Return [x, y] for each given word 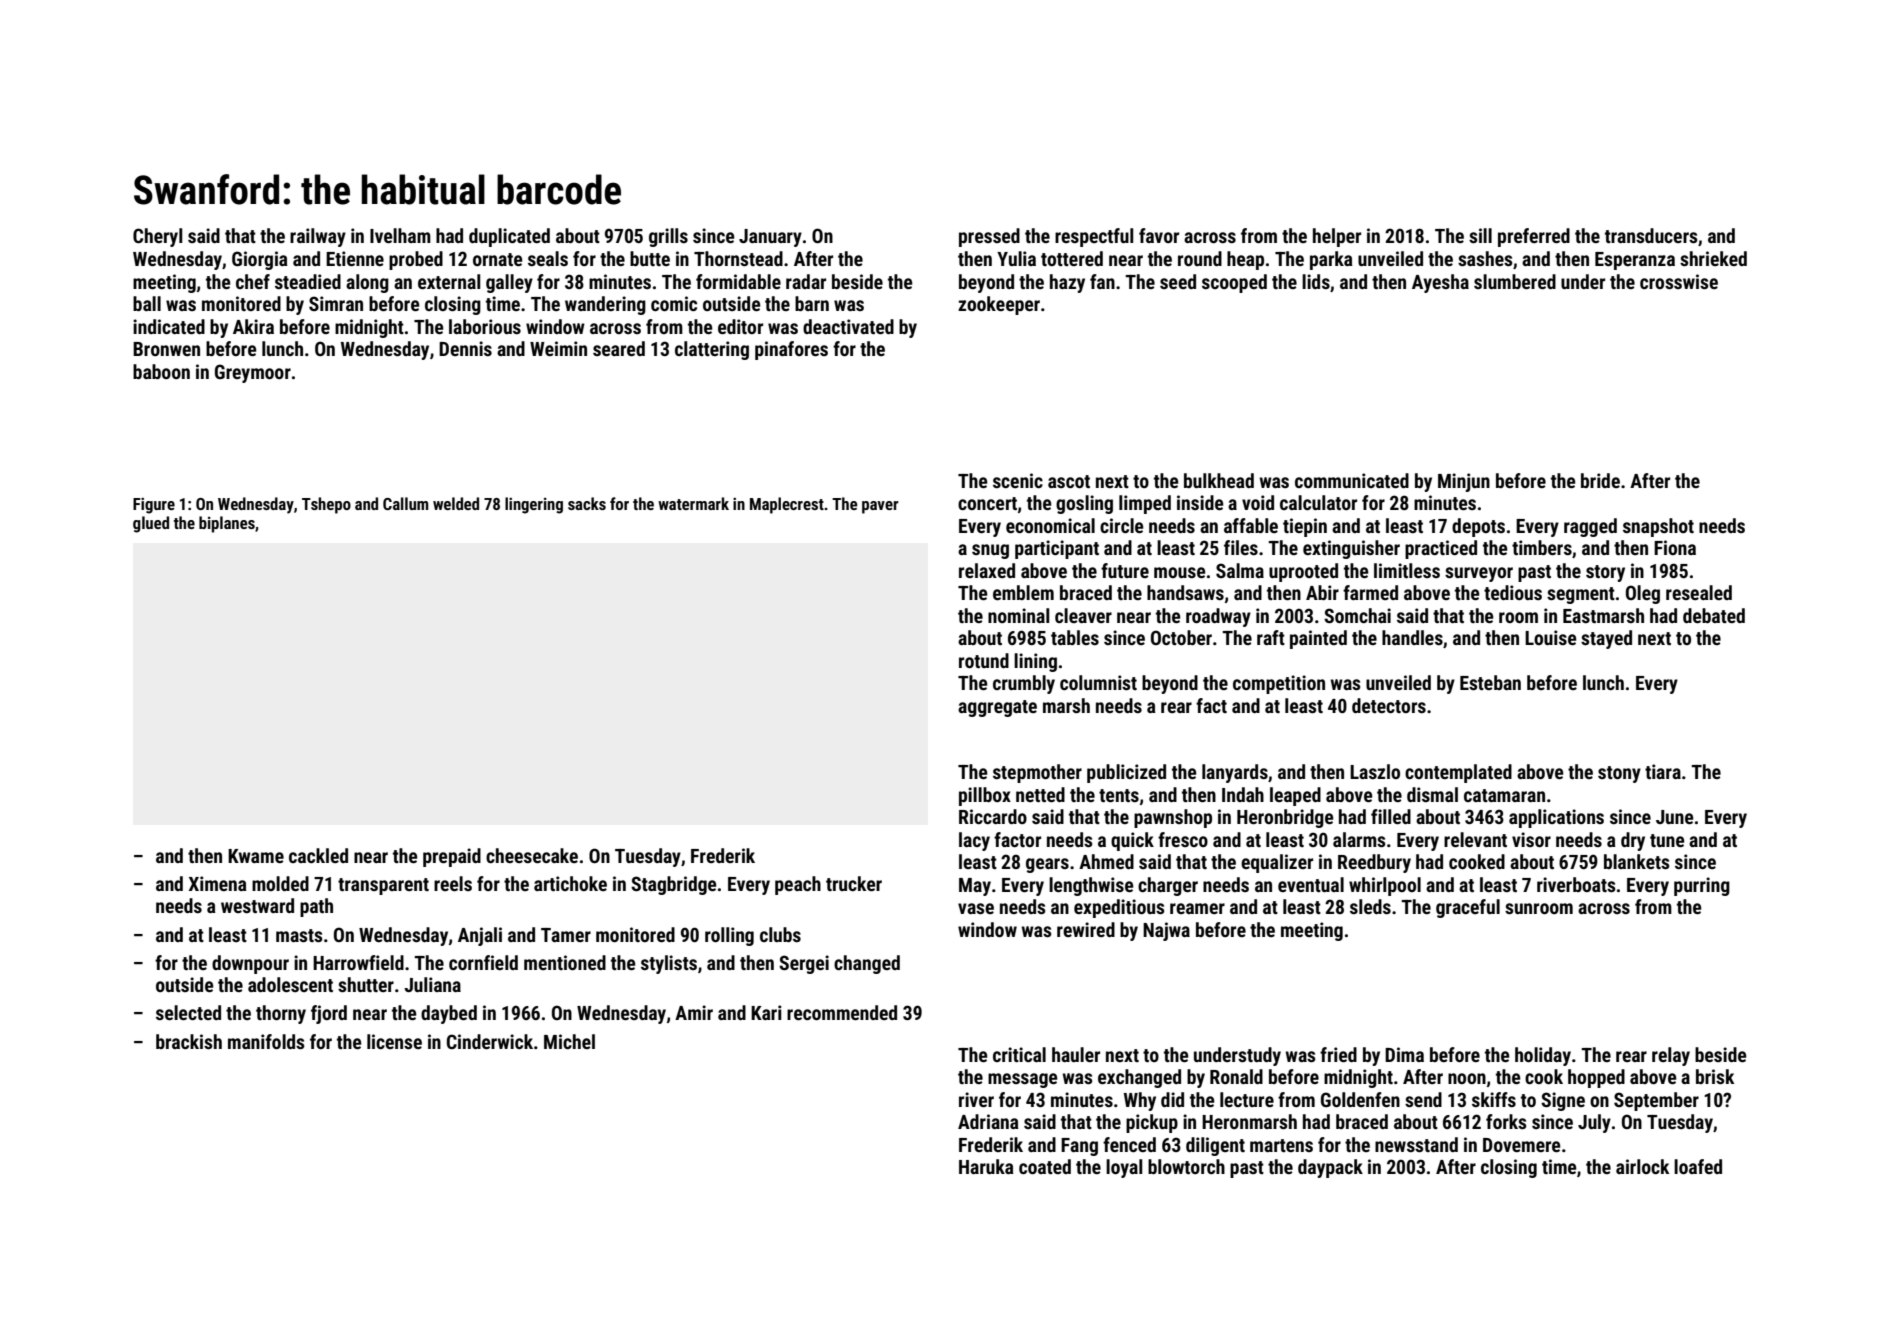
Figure [154, 505]
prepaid [452, 857]
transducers [1651, 235]
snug [990, 551]
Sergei [804, 964]
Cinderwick [490, 1041]
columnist [1098, 682]
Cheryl [157, 237]
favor [1159, 235]
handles [1412, 637]
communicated [1352, 480]
